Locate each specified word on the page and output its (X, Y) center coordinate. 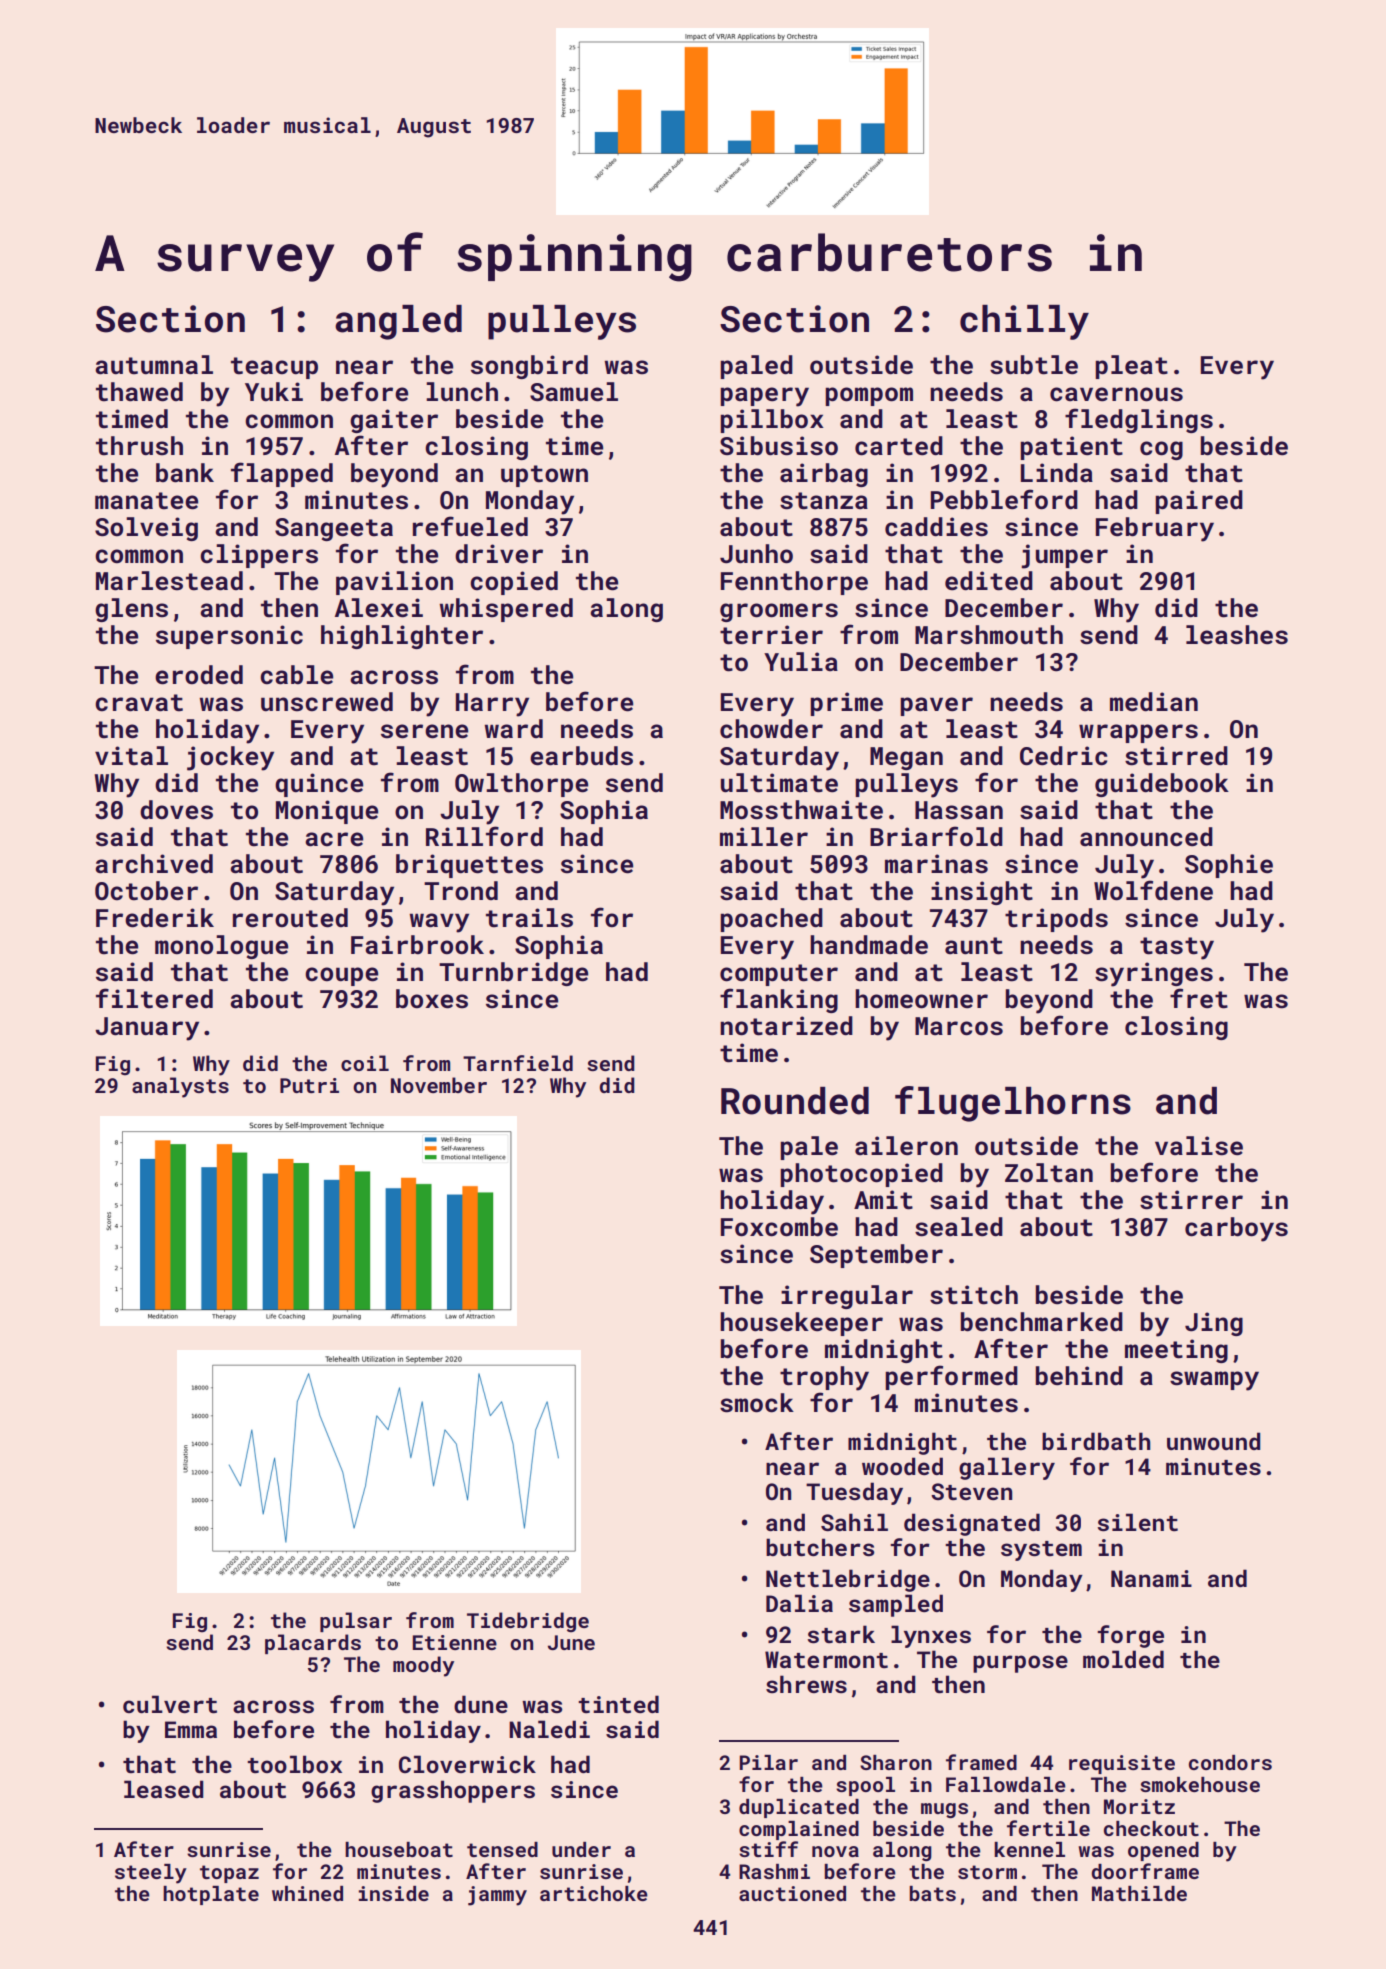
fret (1199, 998)
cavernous (1116, 394)
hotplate (211, 1895)
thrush (139, 446)
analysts (180, 1087)
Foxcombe (779, 1227)
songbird (529, 367)
